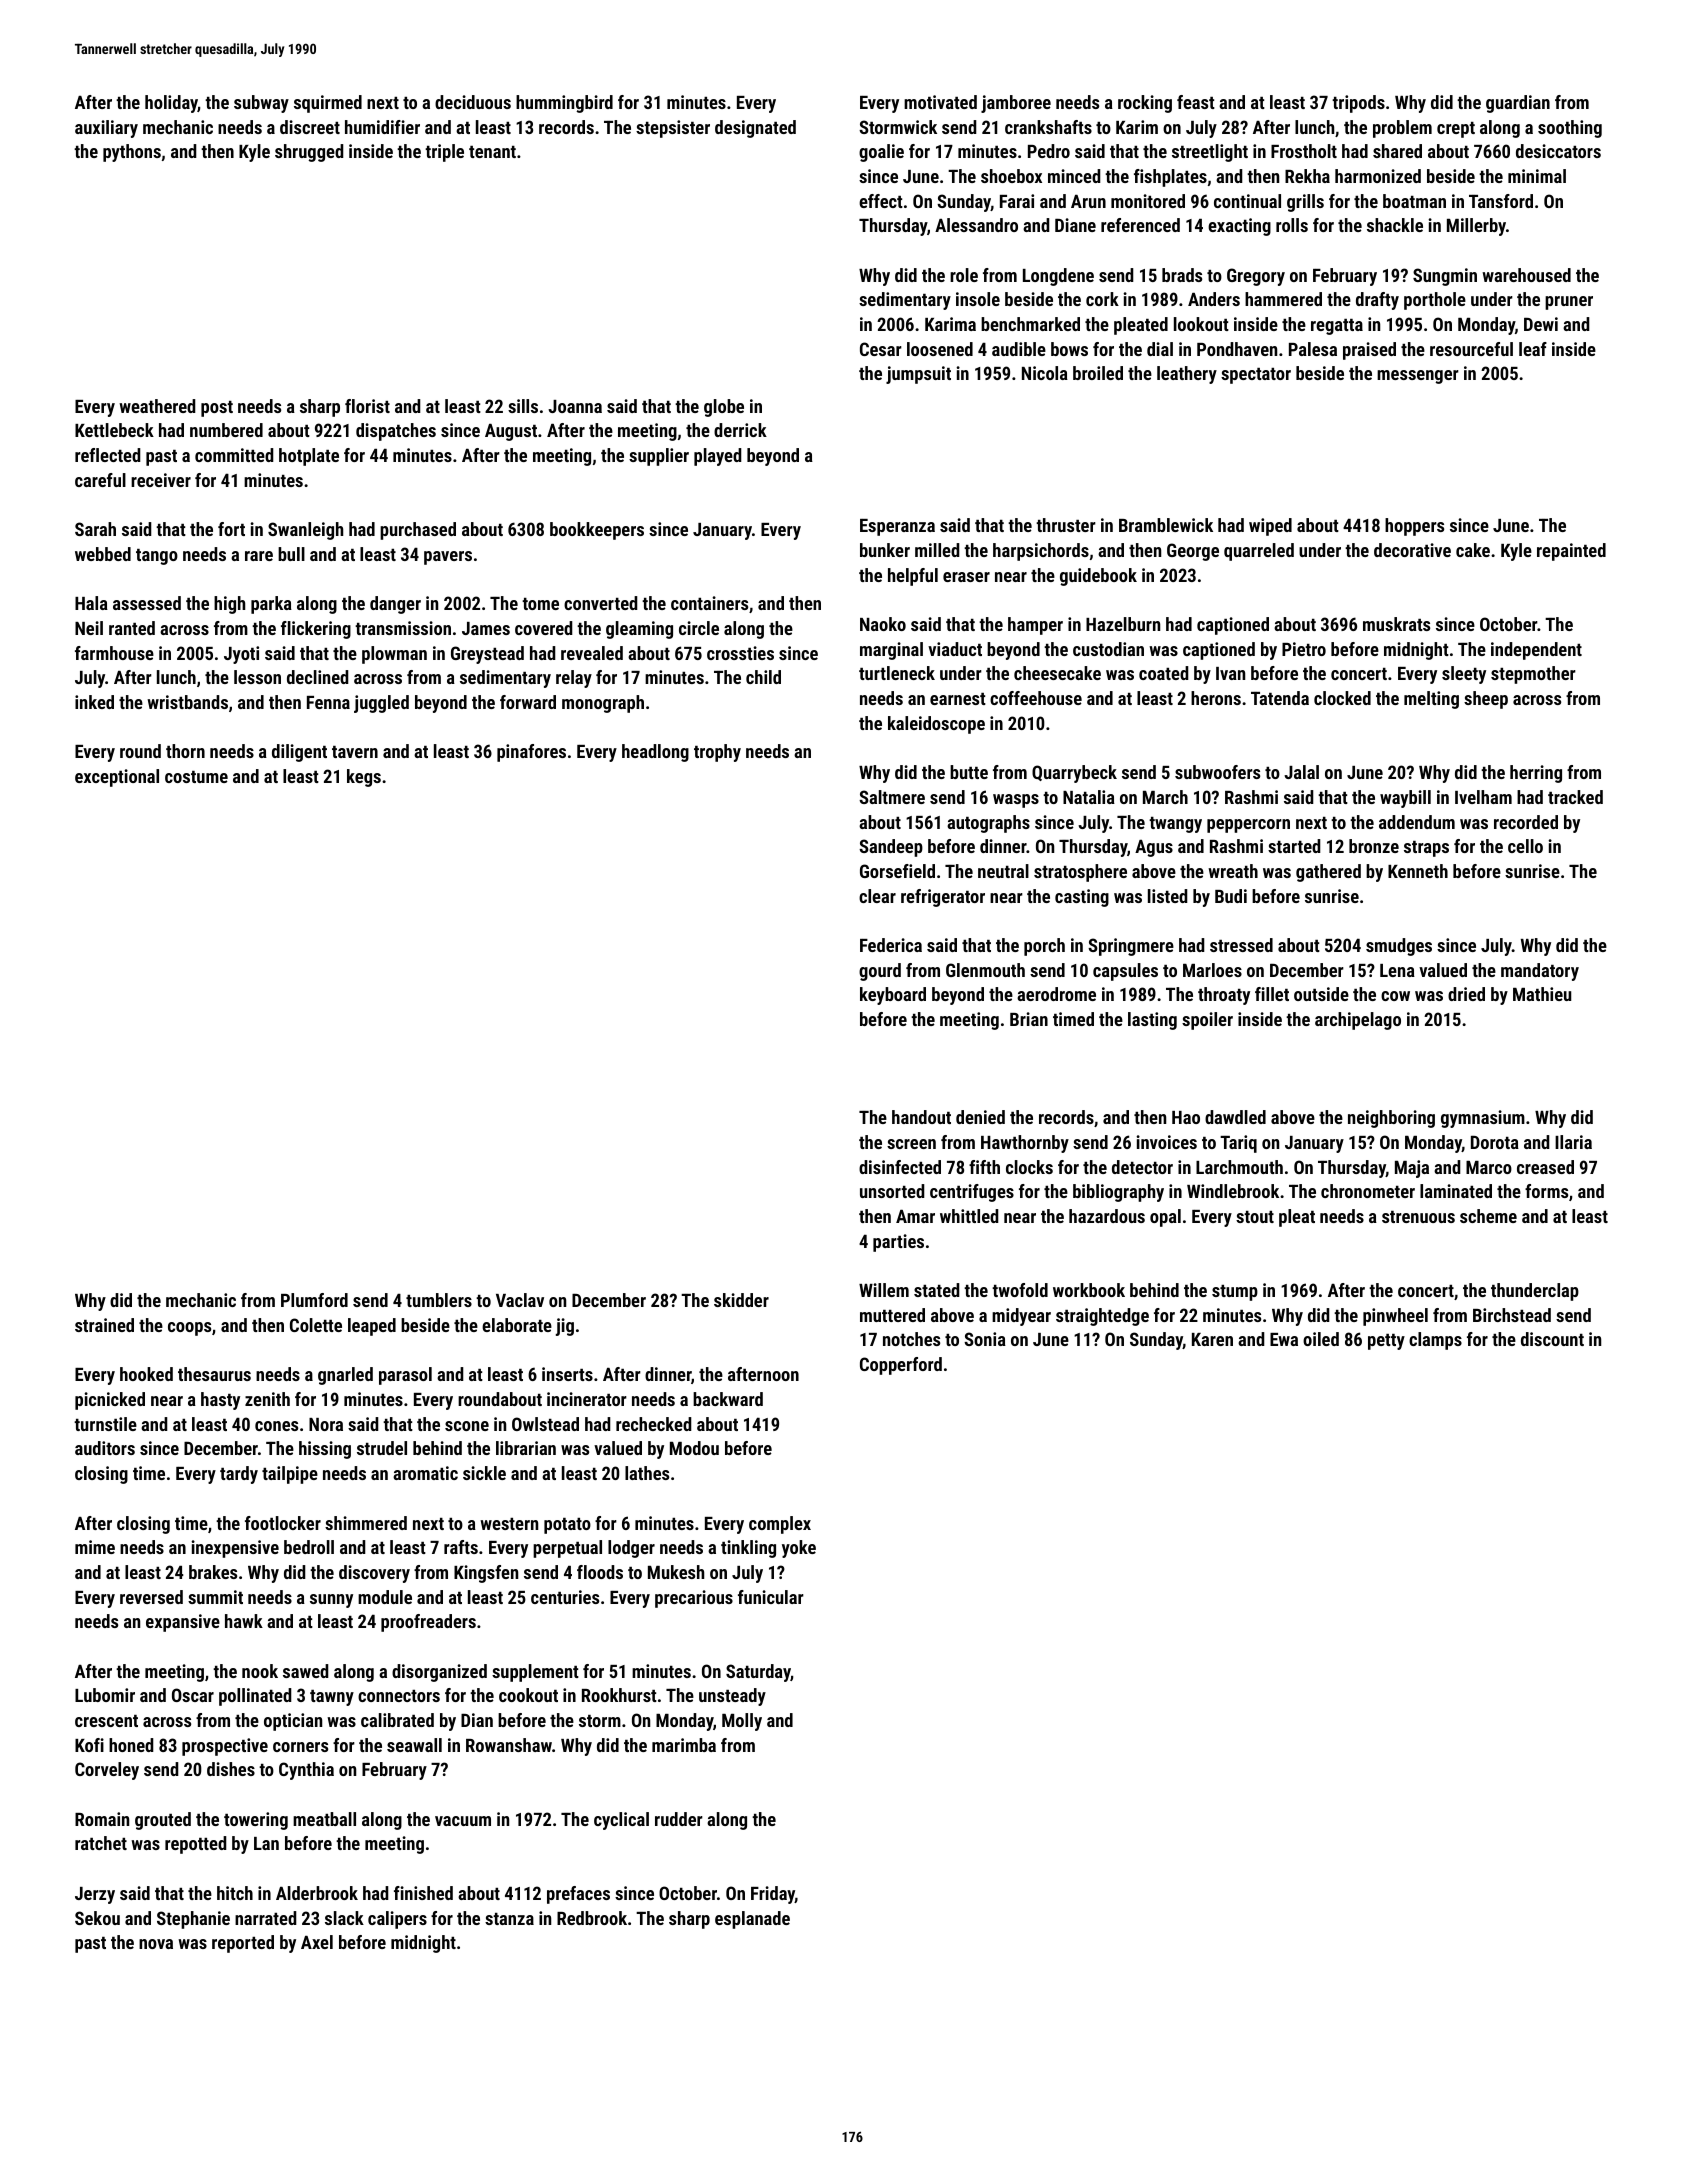  What do you see at coordinates (105, 1424) in the screenshot?
I see `turnstile` at bounding box center [105, 1424].
